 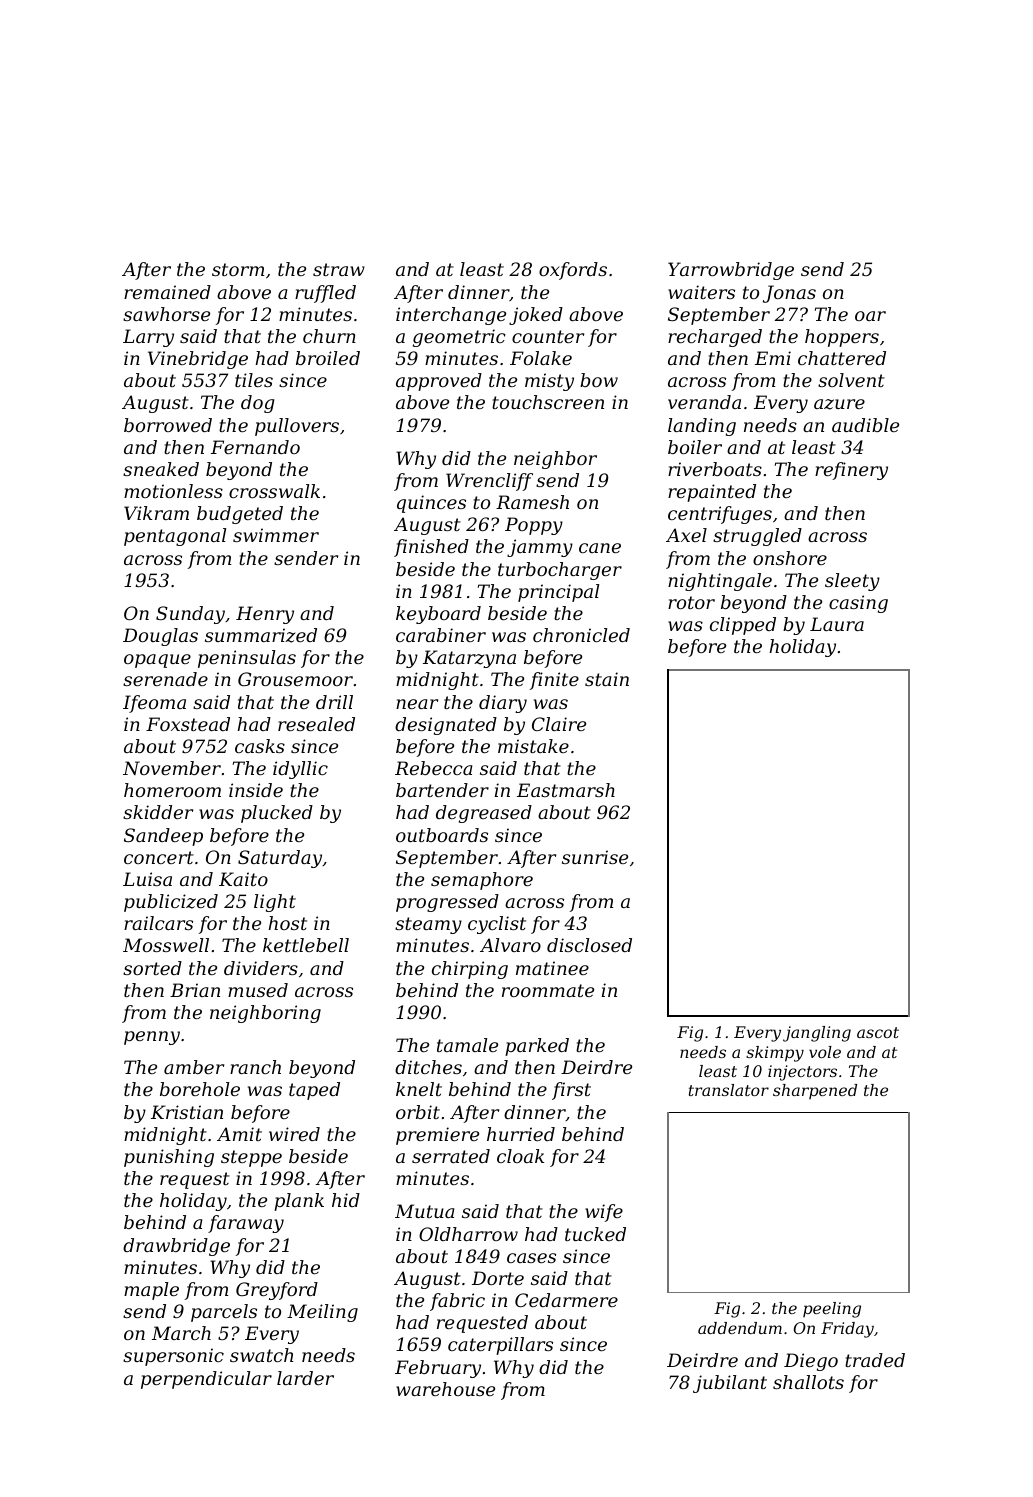 I want to click on oxfords, so click(x=573, y=271).
